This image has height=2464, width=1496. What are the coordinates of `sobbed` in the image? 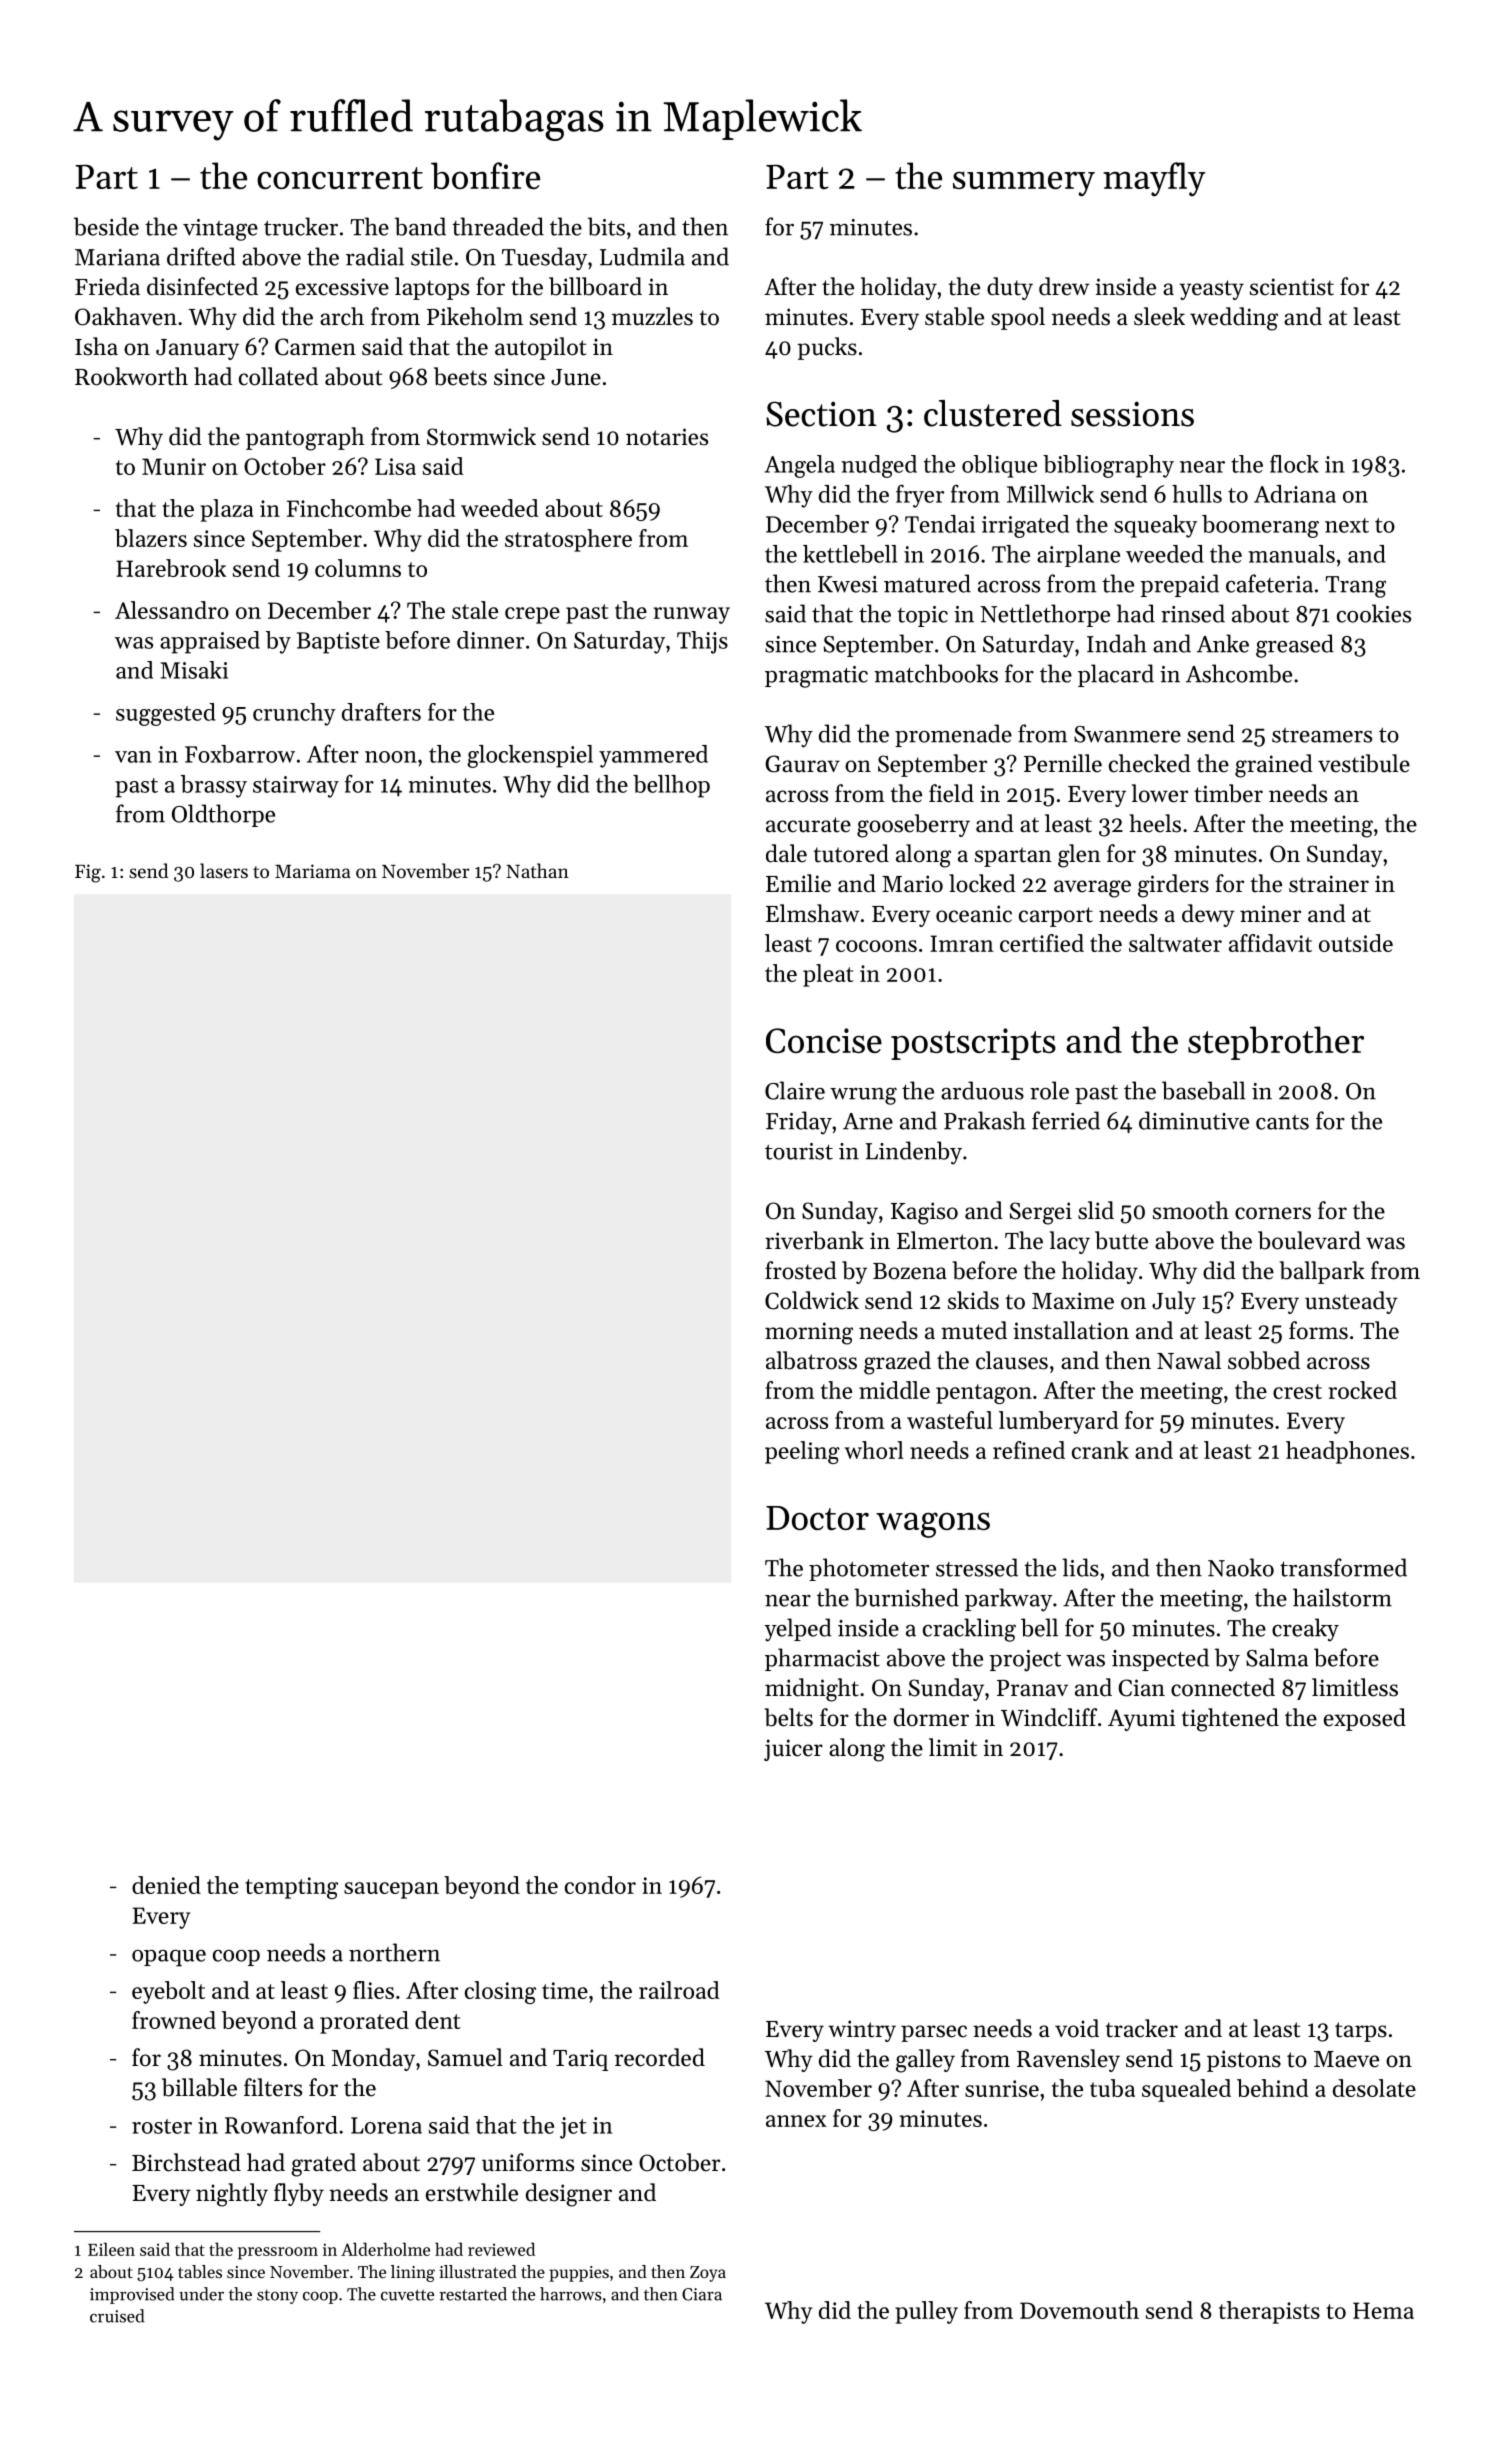 It's located at (1264, 1360).
